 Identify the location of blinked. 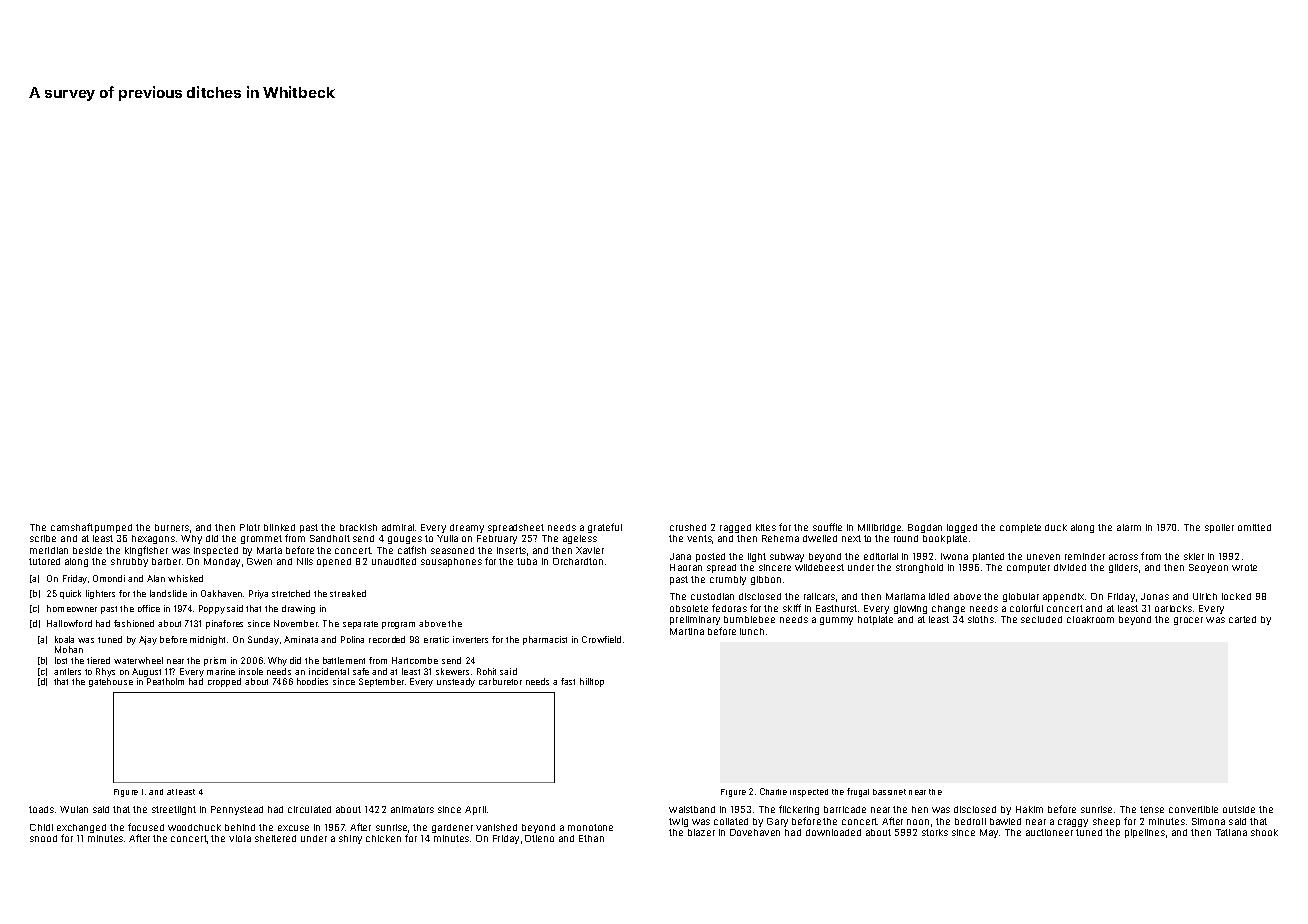
(279, 527).
